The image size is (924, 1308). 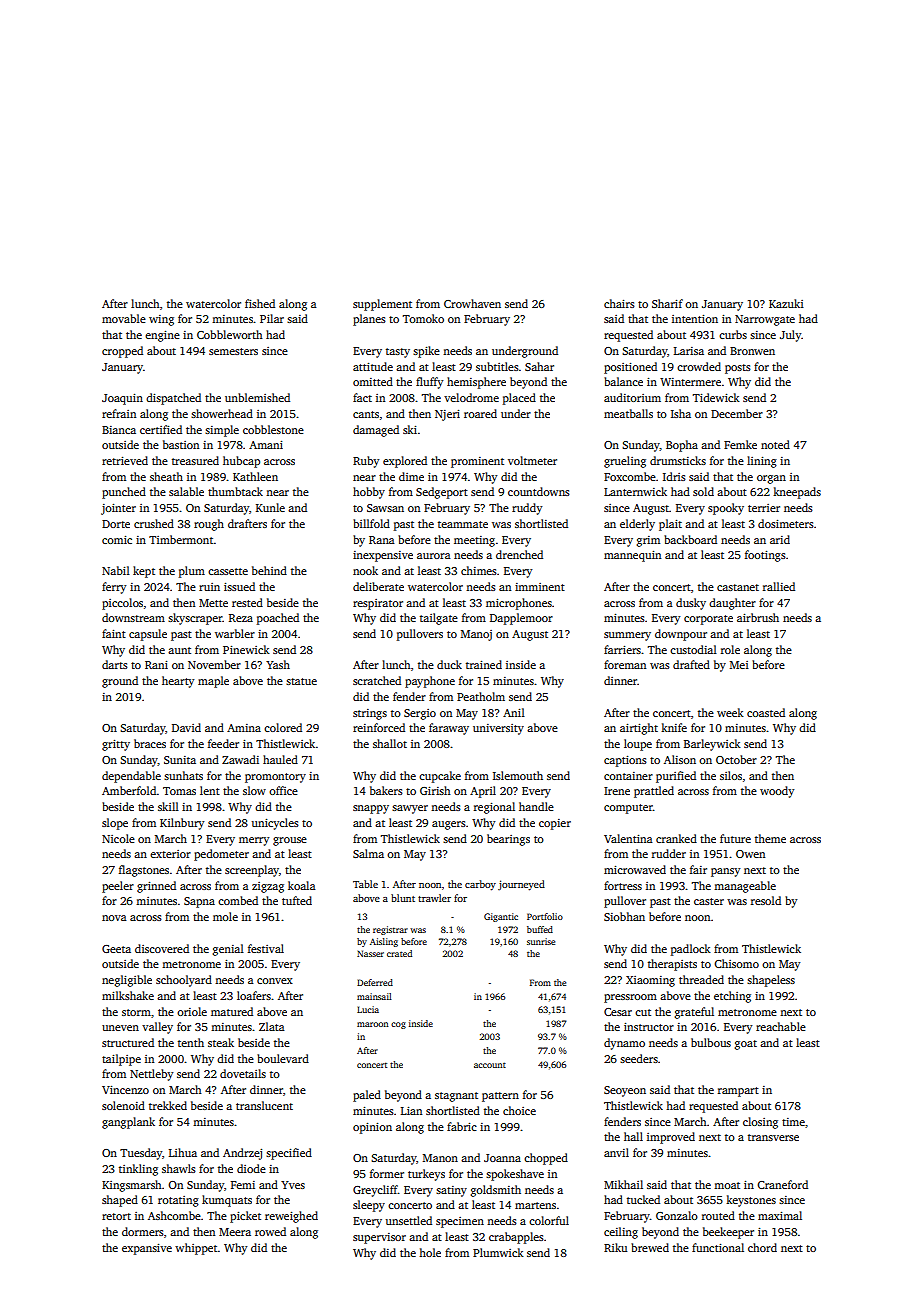 I want to click on Amina, so click(x=244, y=728).
